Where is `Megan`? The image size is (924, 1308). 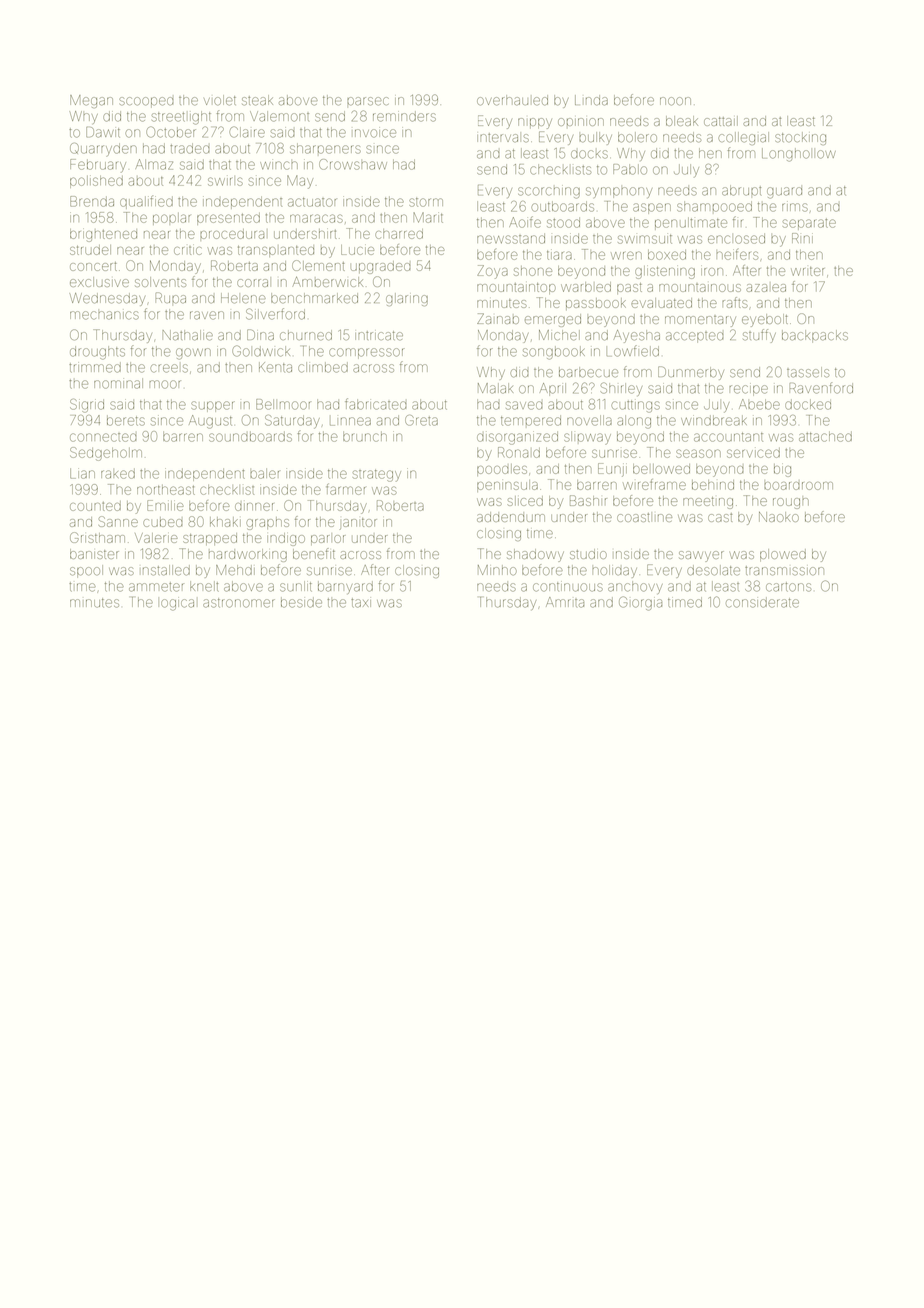 Megan is located at coordinates (91, 101).
